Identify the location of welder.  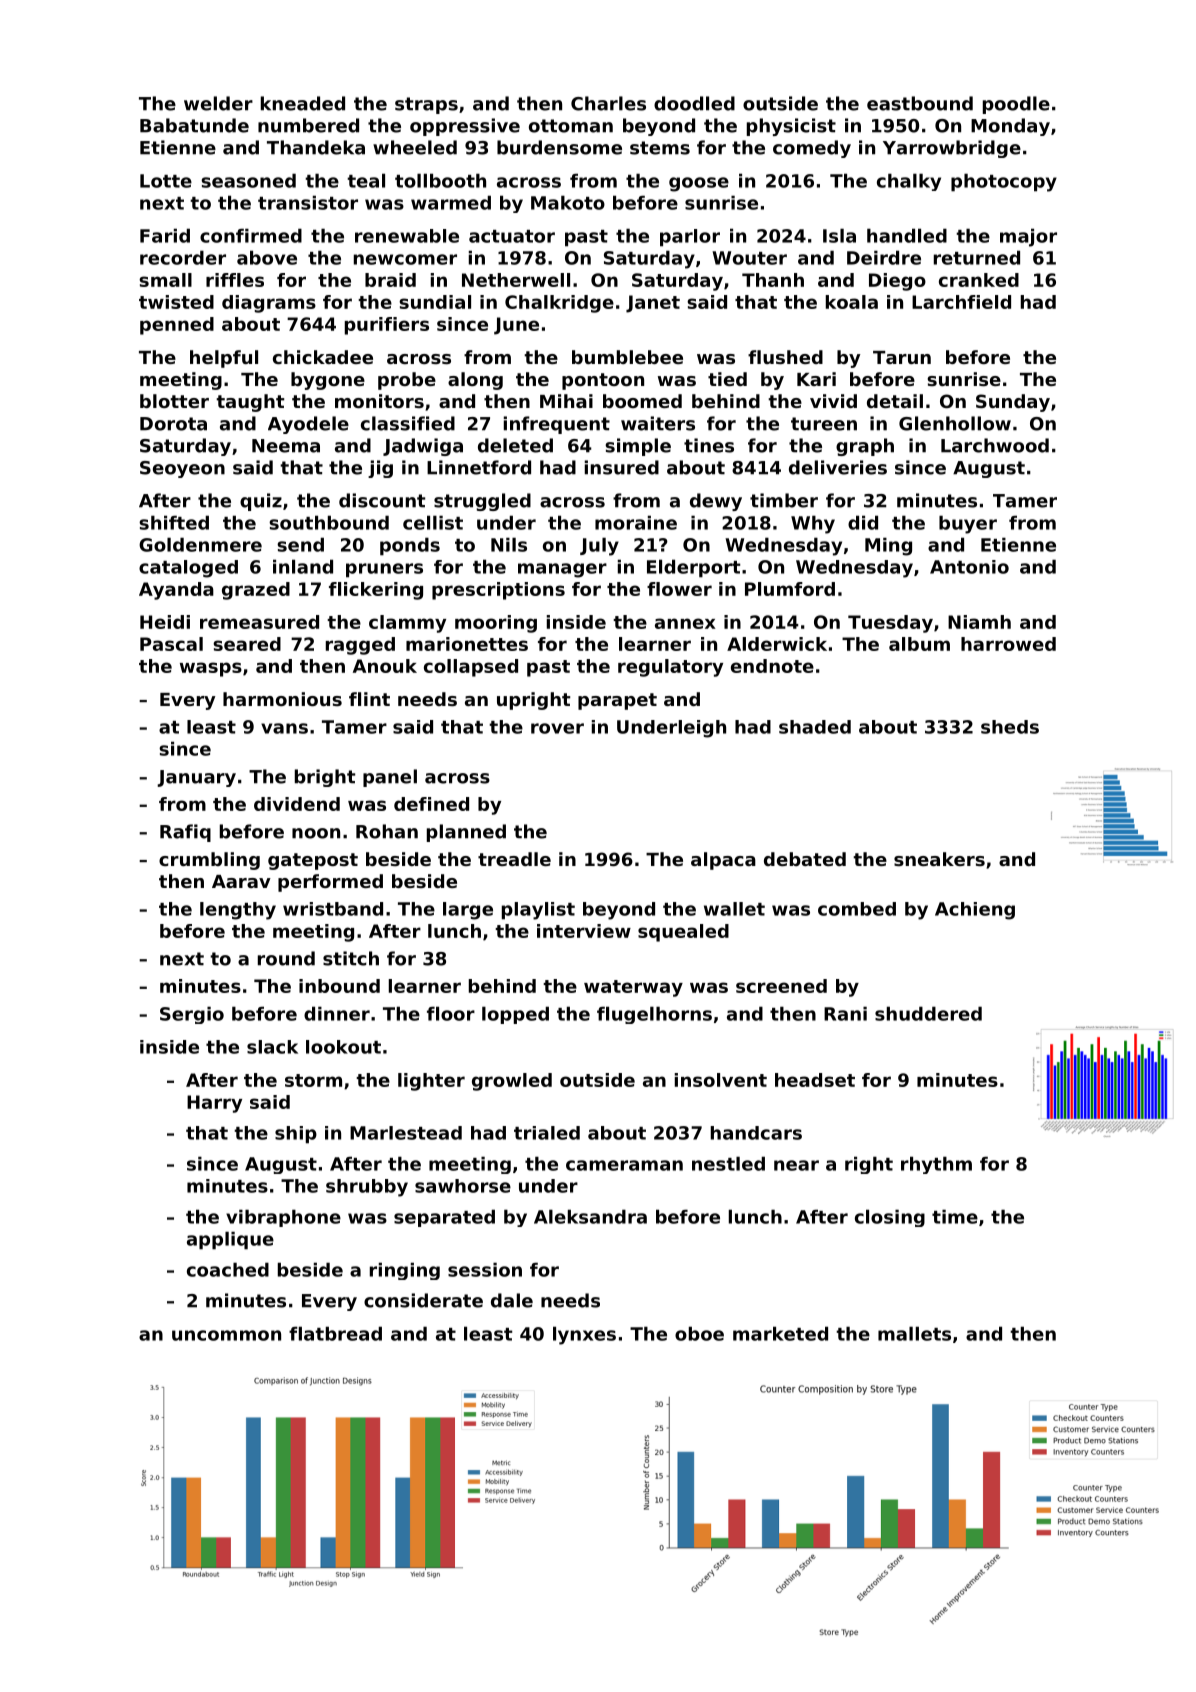
(218, 103).
